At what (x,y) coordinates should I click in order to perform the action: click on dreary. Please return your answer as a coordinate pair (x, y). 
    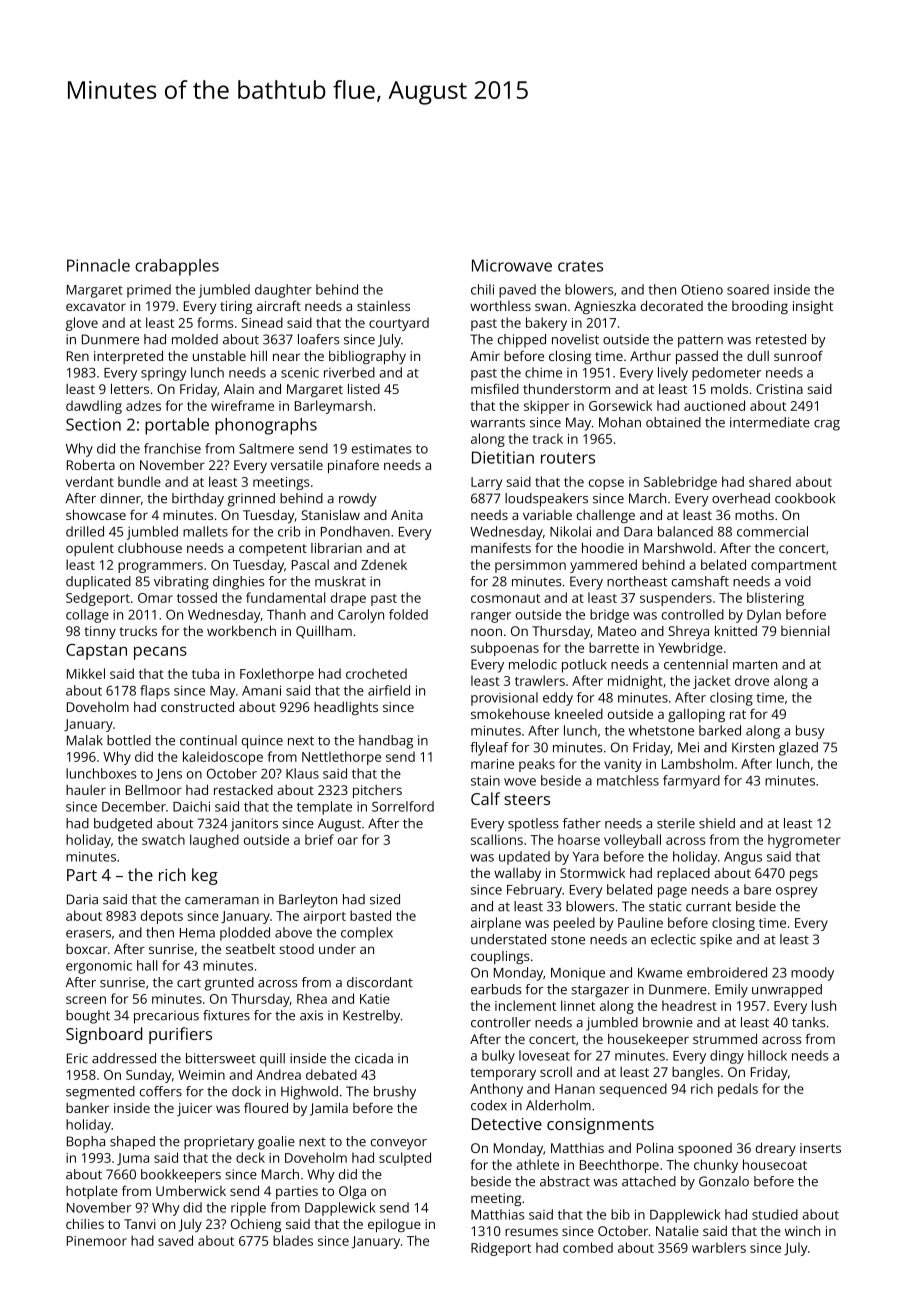
    Looking at the image, I should click on (776, 1149).
